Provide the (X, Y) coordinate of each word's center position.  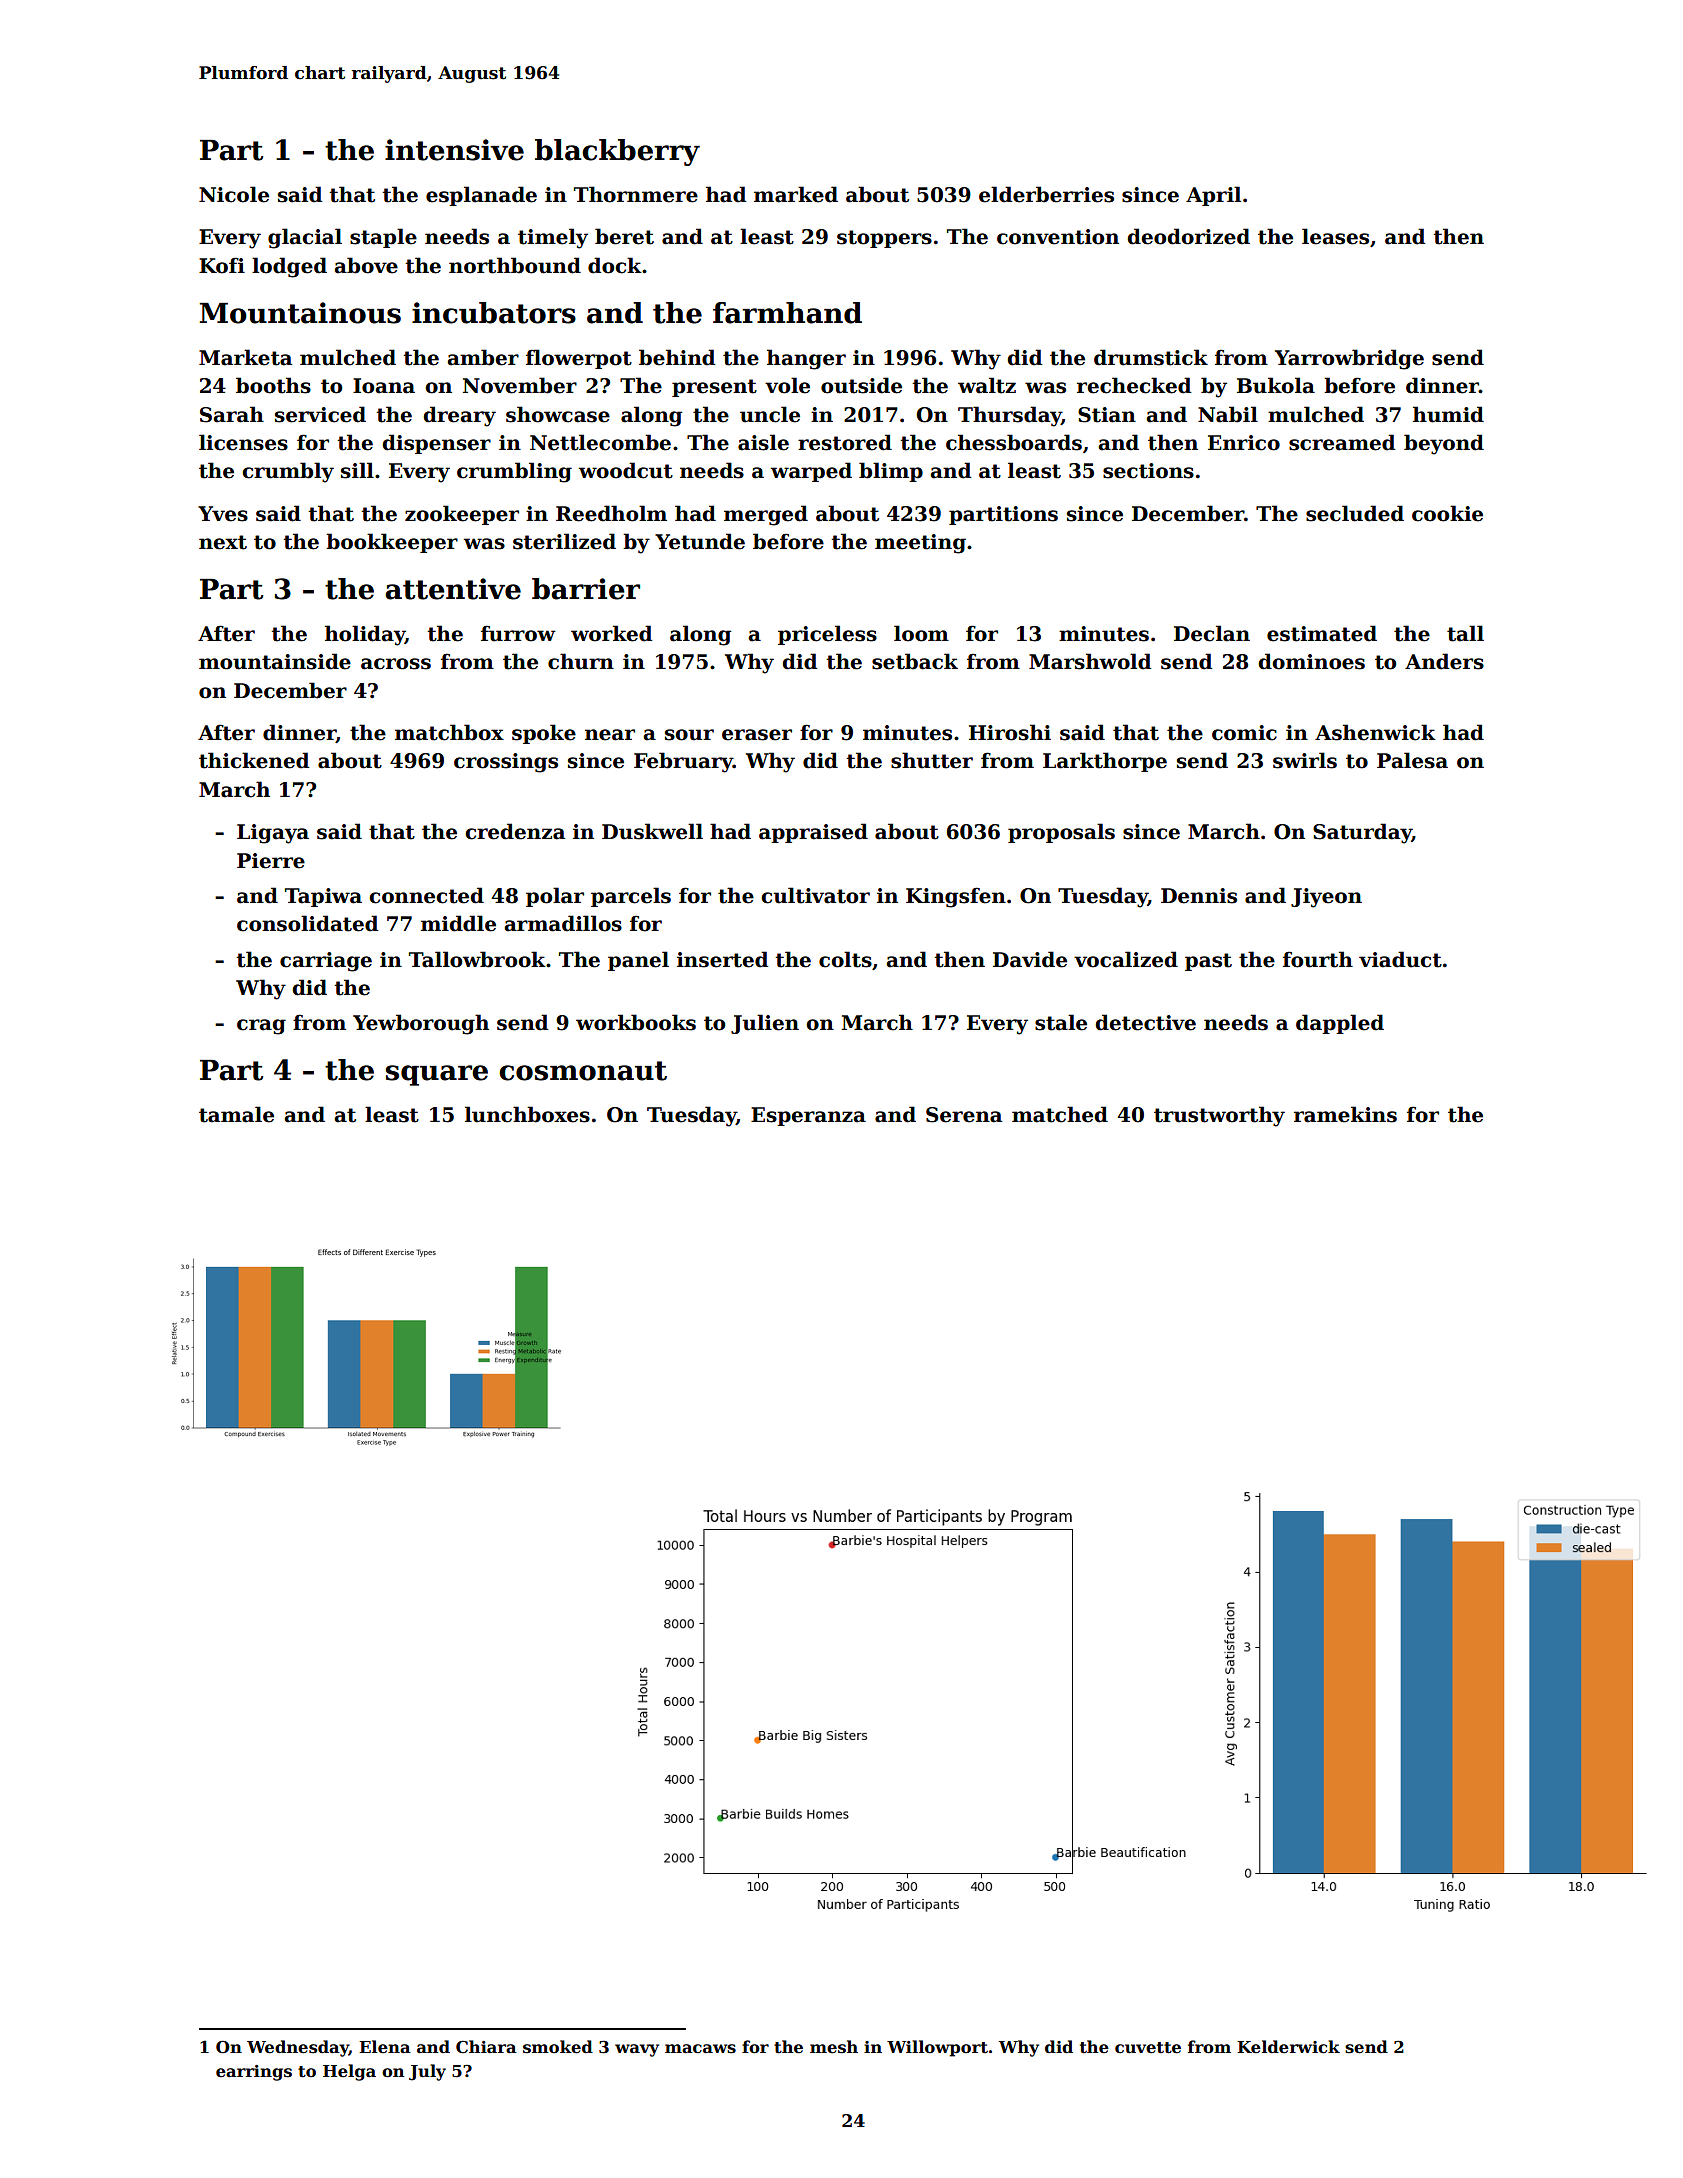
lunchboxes (527, 1114)
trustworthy (1219, 1116)
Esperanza (808, 1116)
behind (677, 357)
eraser (757, 735)
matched (1060, 1114)
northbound (515, 265)
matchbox (449, 732)
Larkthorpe (1105, 762)
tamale (236, 1114)
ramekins (1345, 1114)
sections (1148, 471)
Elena (385, 2047)
